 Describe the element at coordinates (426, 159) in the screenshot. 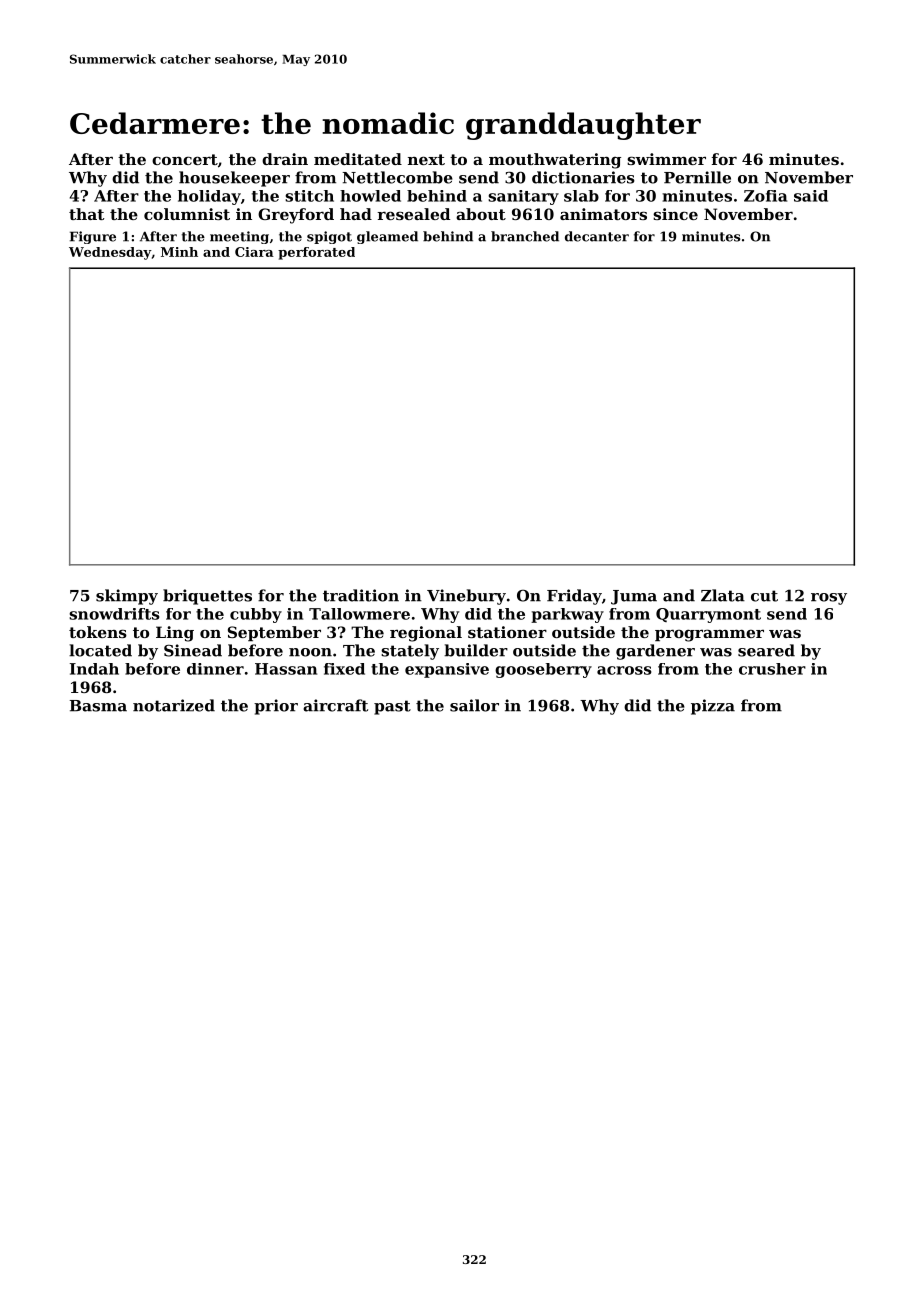

I see `next` at that location.
